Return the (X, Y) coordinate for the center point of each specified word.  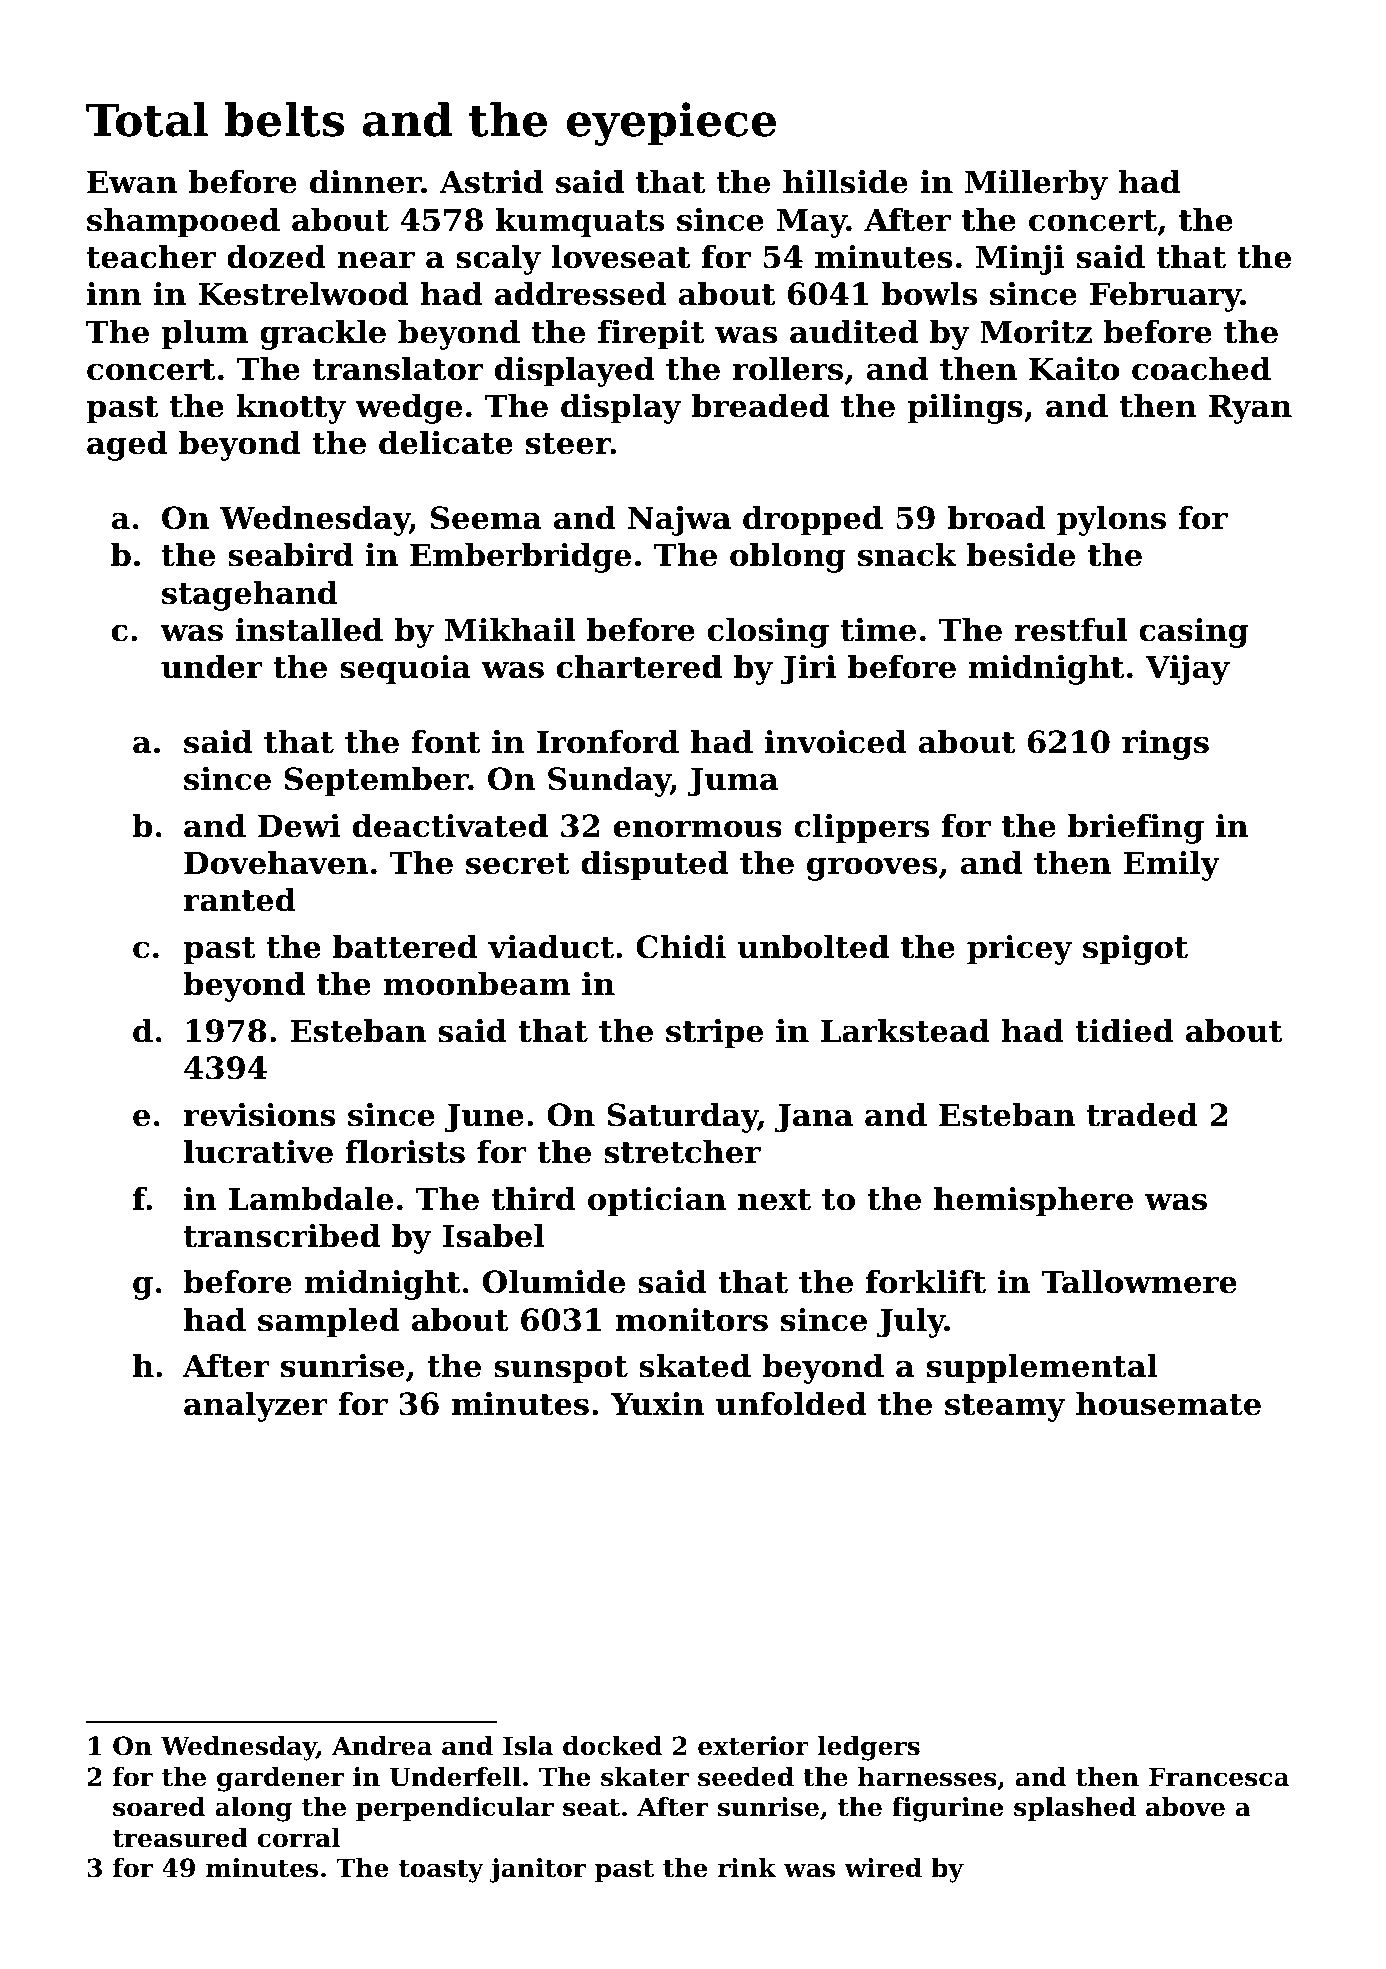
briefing (1136, 829)
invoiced (835, 742)
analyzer (256, 1407)
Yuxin (657, 1404)
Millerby (1036, 185)
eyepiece (671, 124)
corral (299, 1838)
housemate (1168, 1404)
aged (127, 446)
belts (284, 119)
